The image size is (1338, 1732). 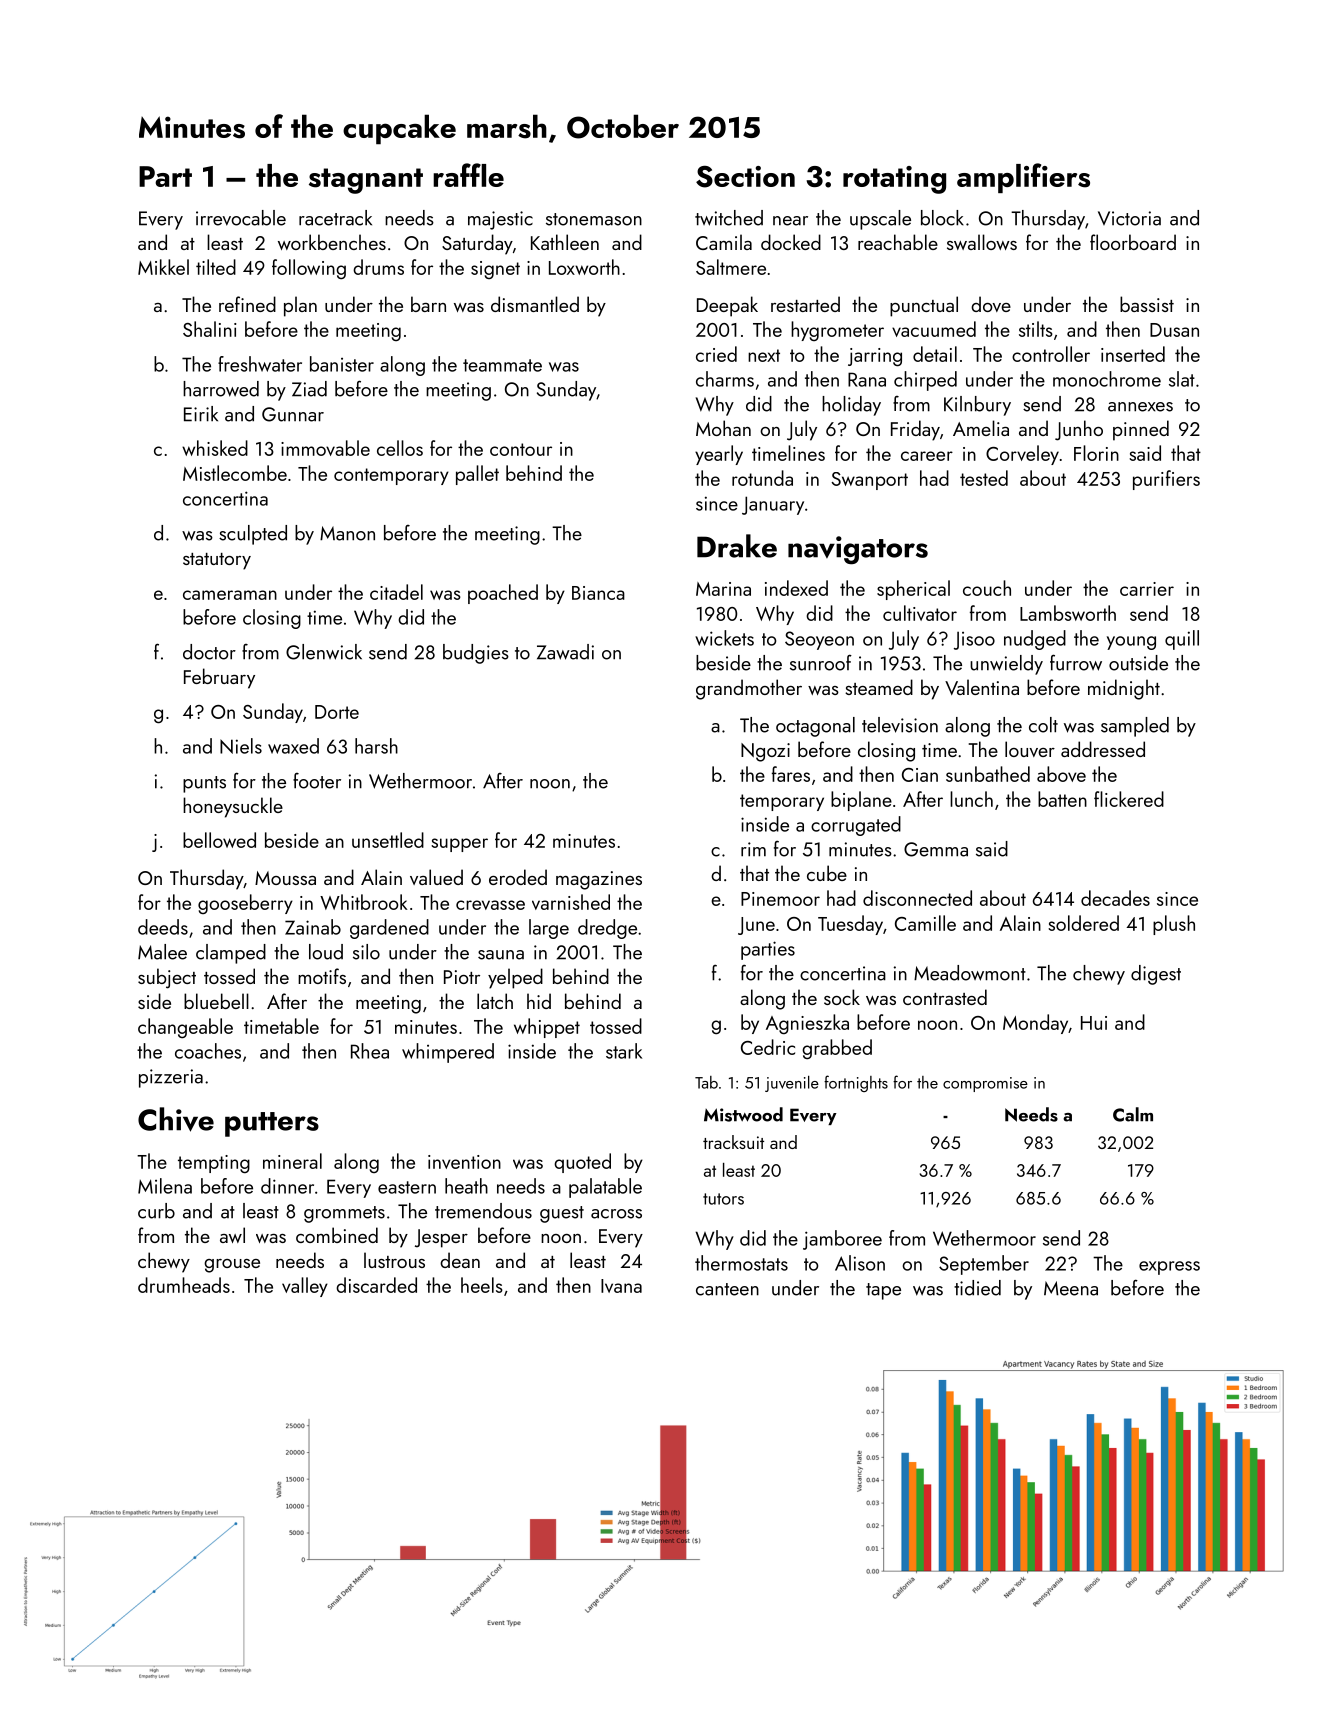 What do you see at coordinates (599, 880) in the screenshot?
I see `magazines` at bounding box center [599, 880].
